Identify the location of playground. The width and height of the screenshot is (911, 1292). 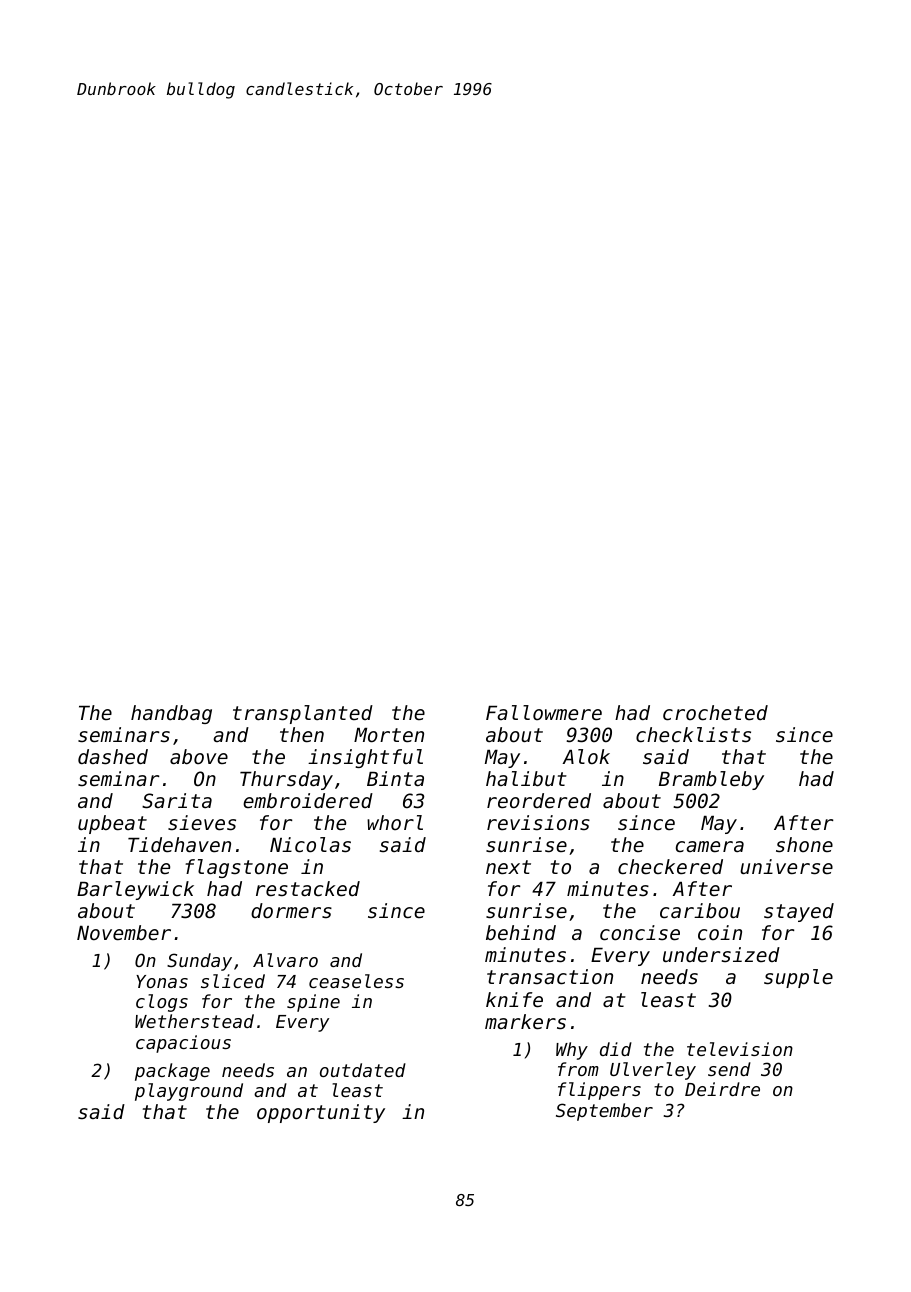
(189, 1092).
